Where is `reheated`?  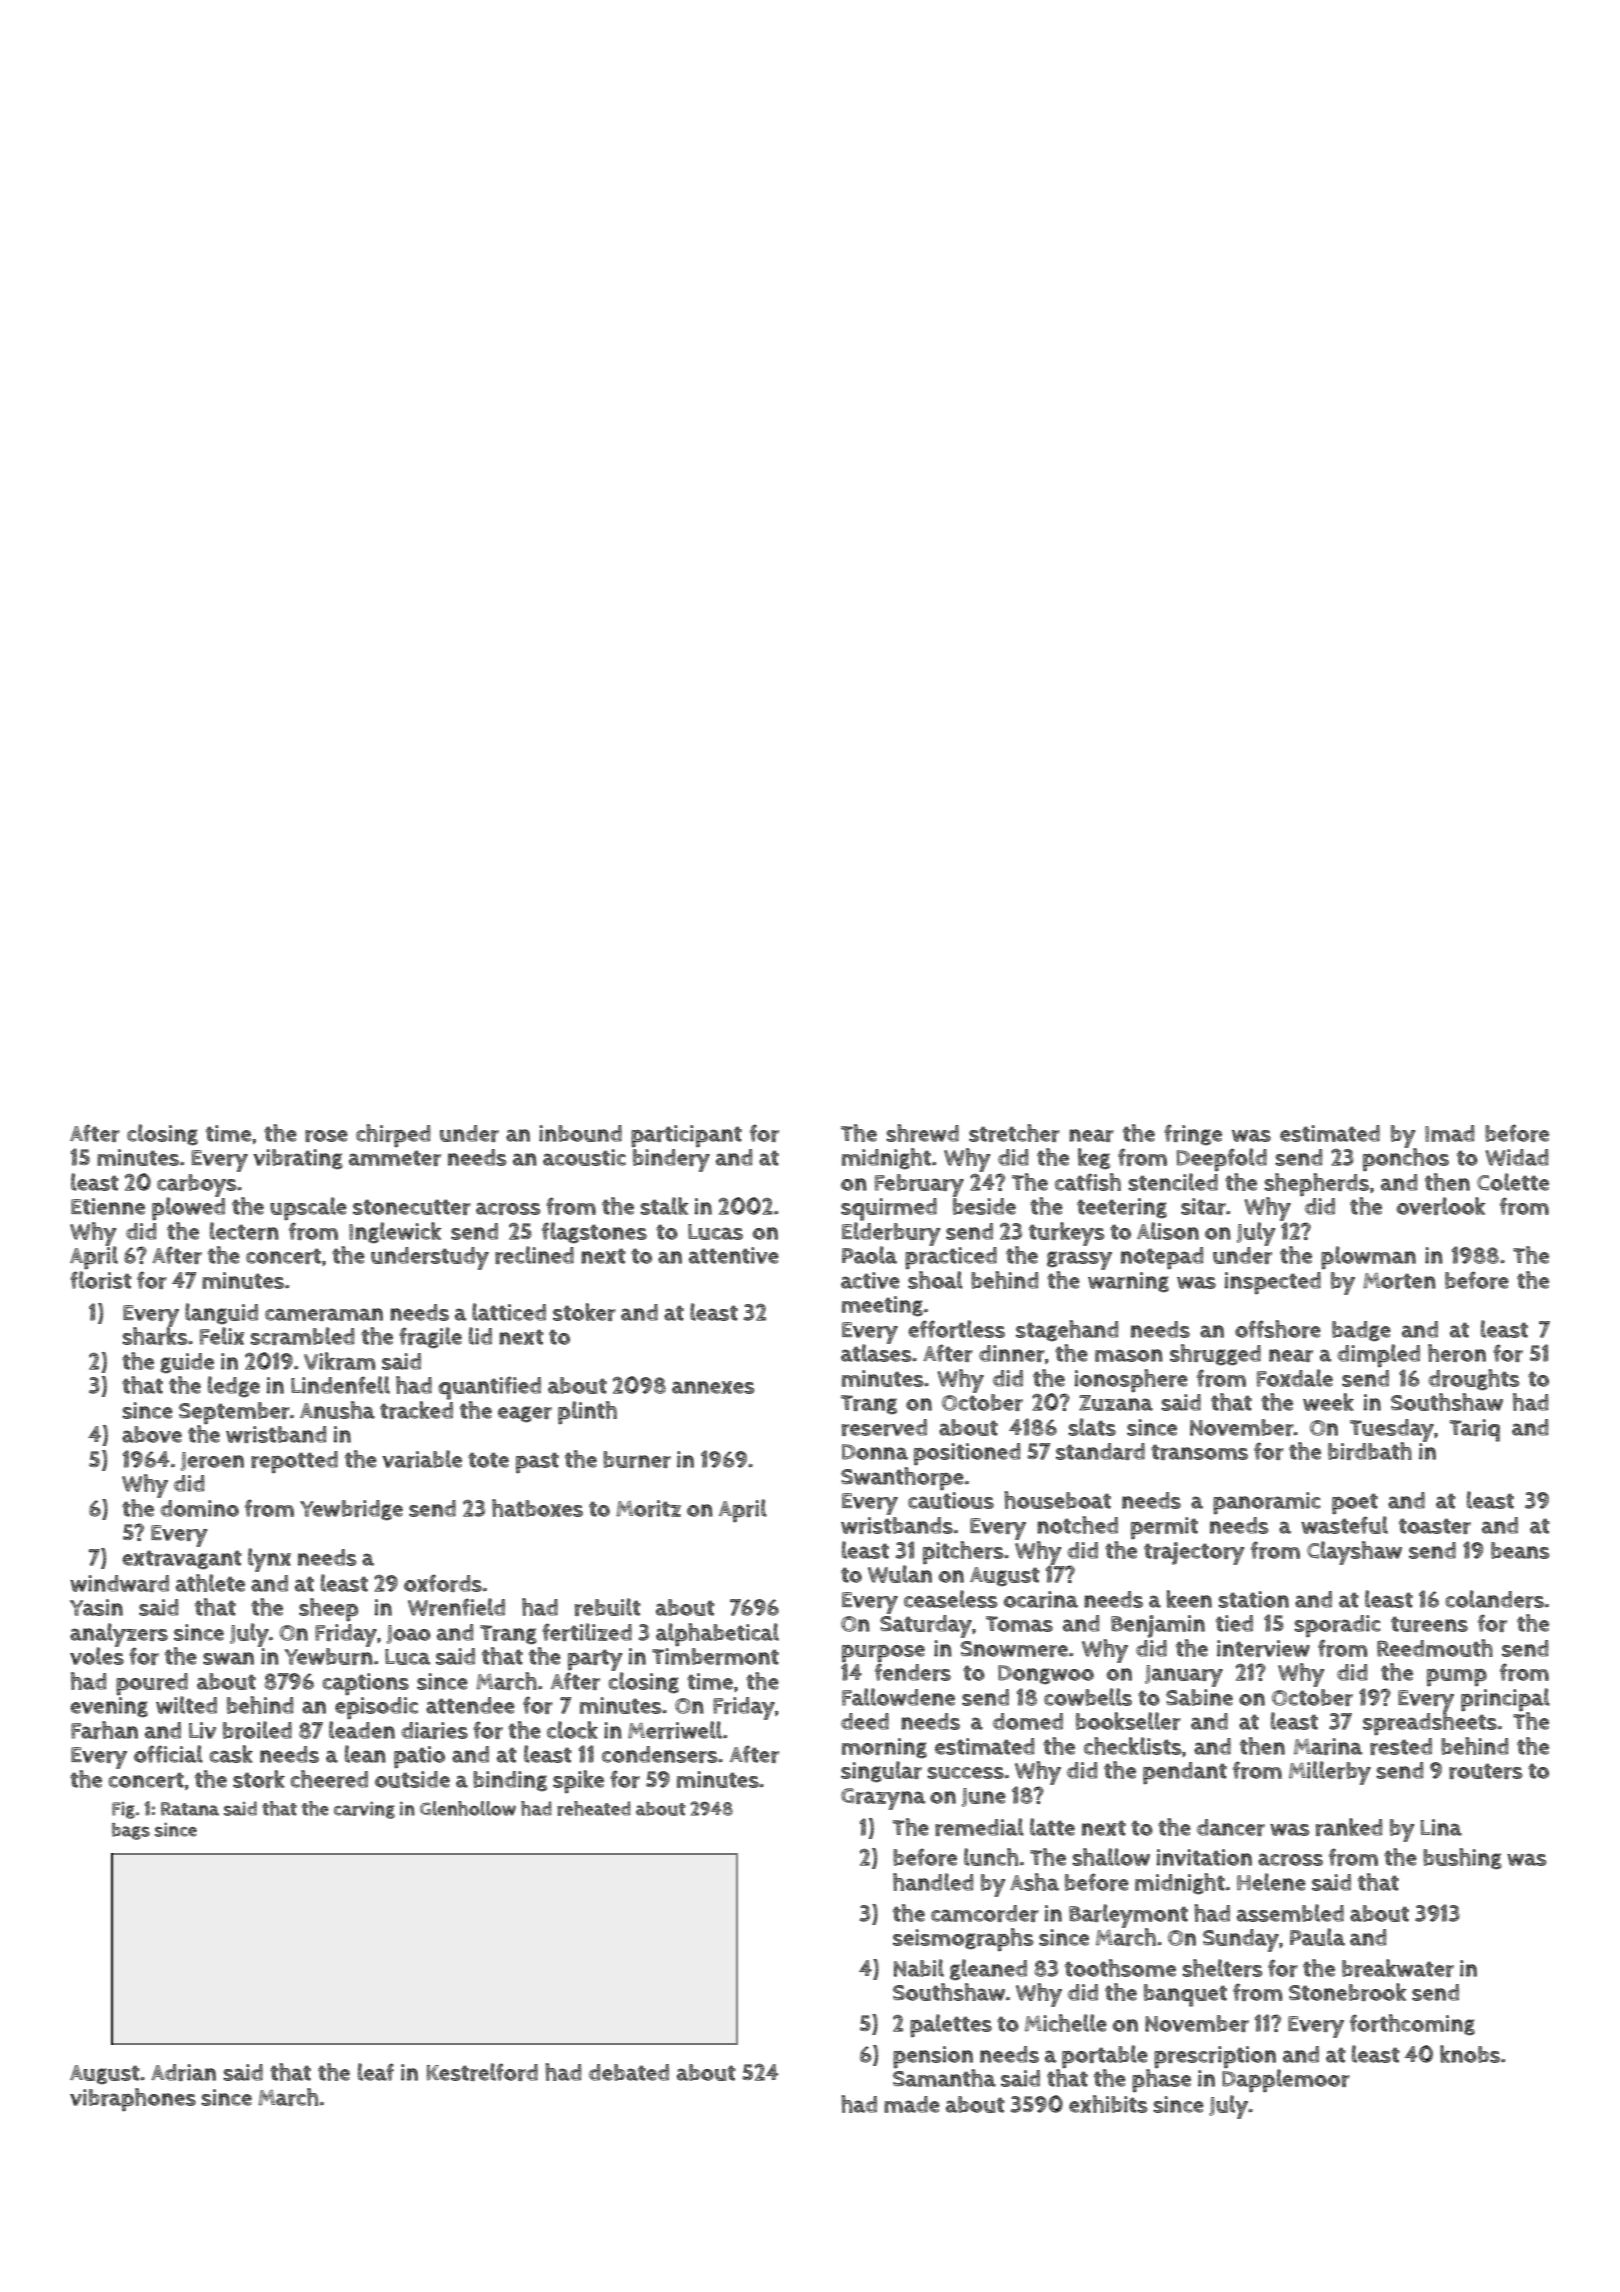
reheated is located at coordinates (594, 1808).
